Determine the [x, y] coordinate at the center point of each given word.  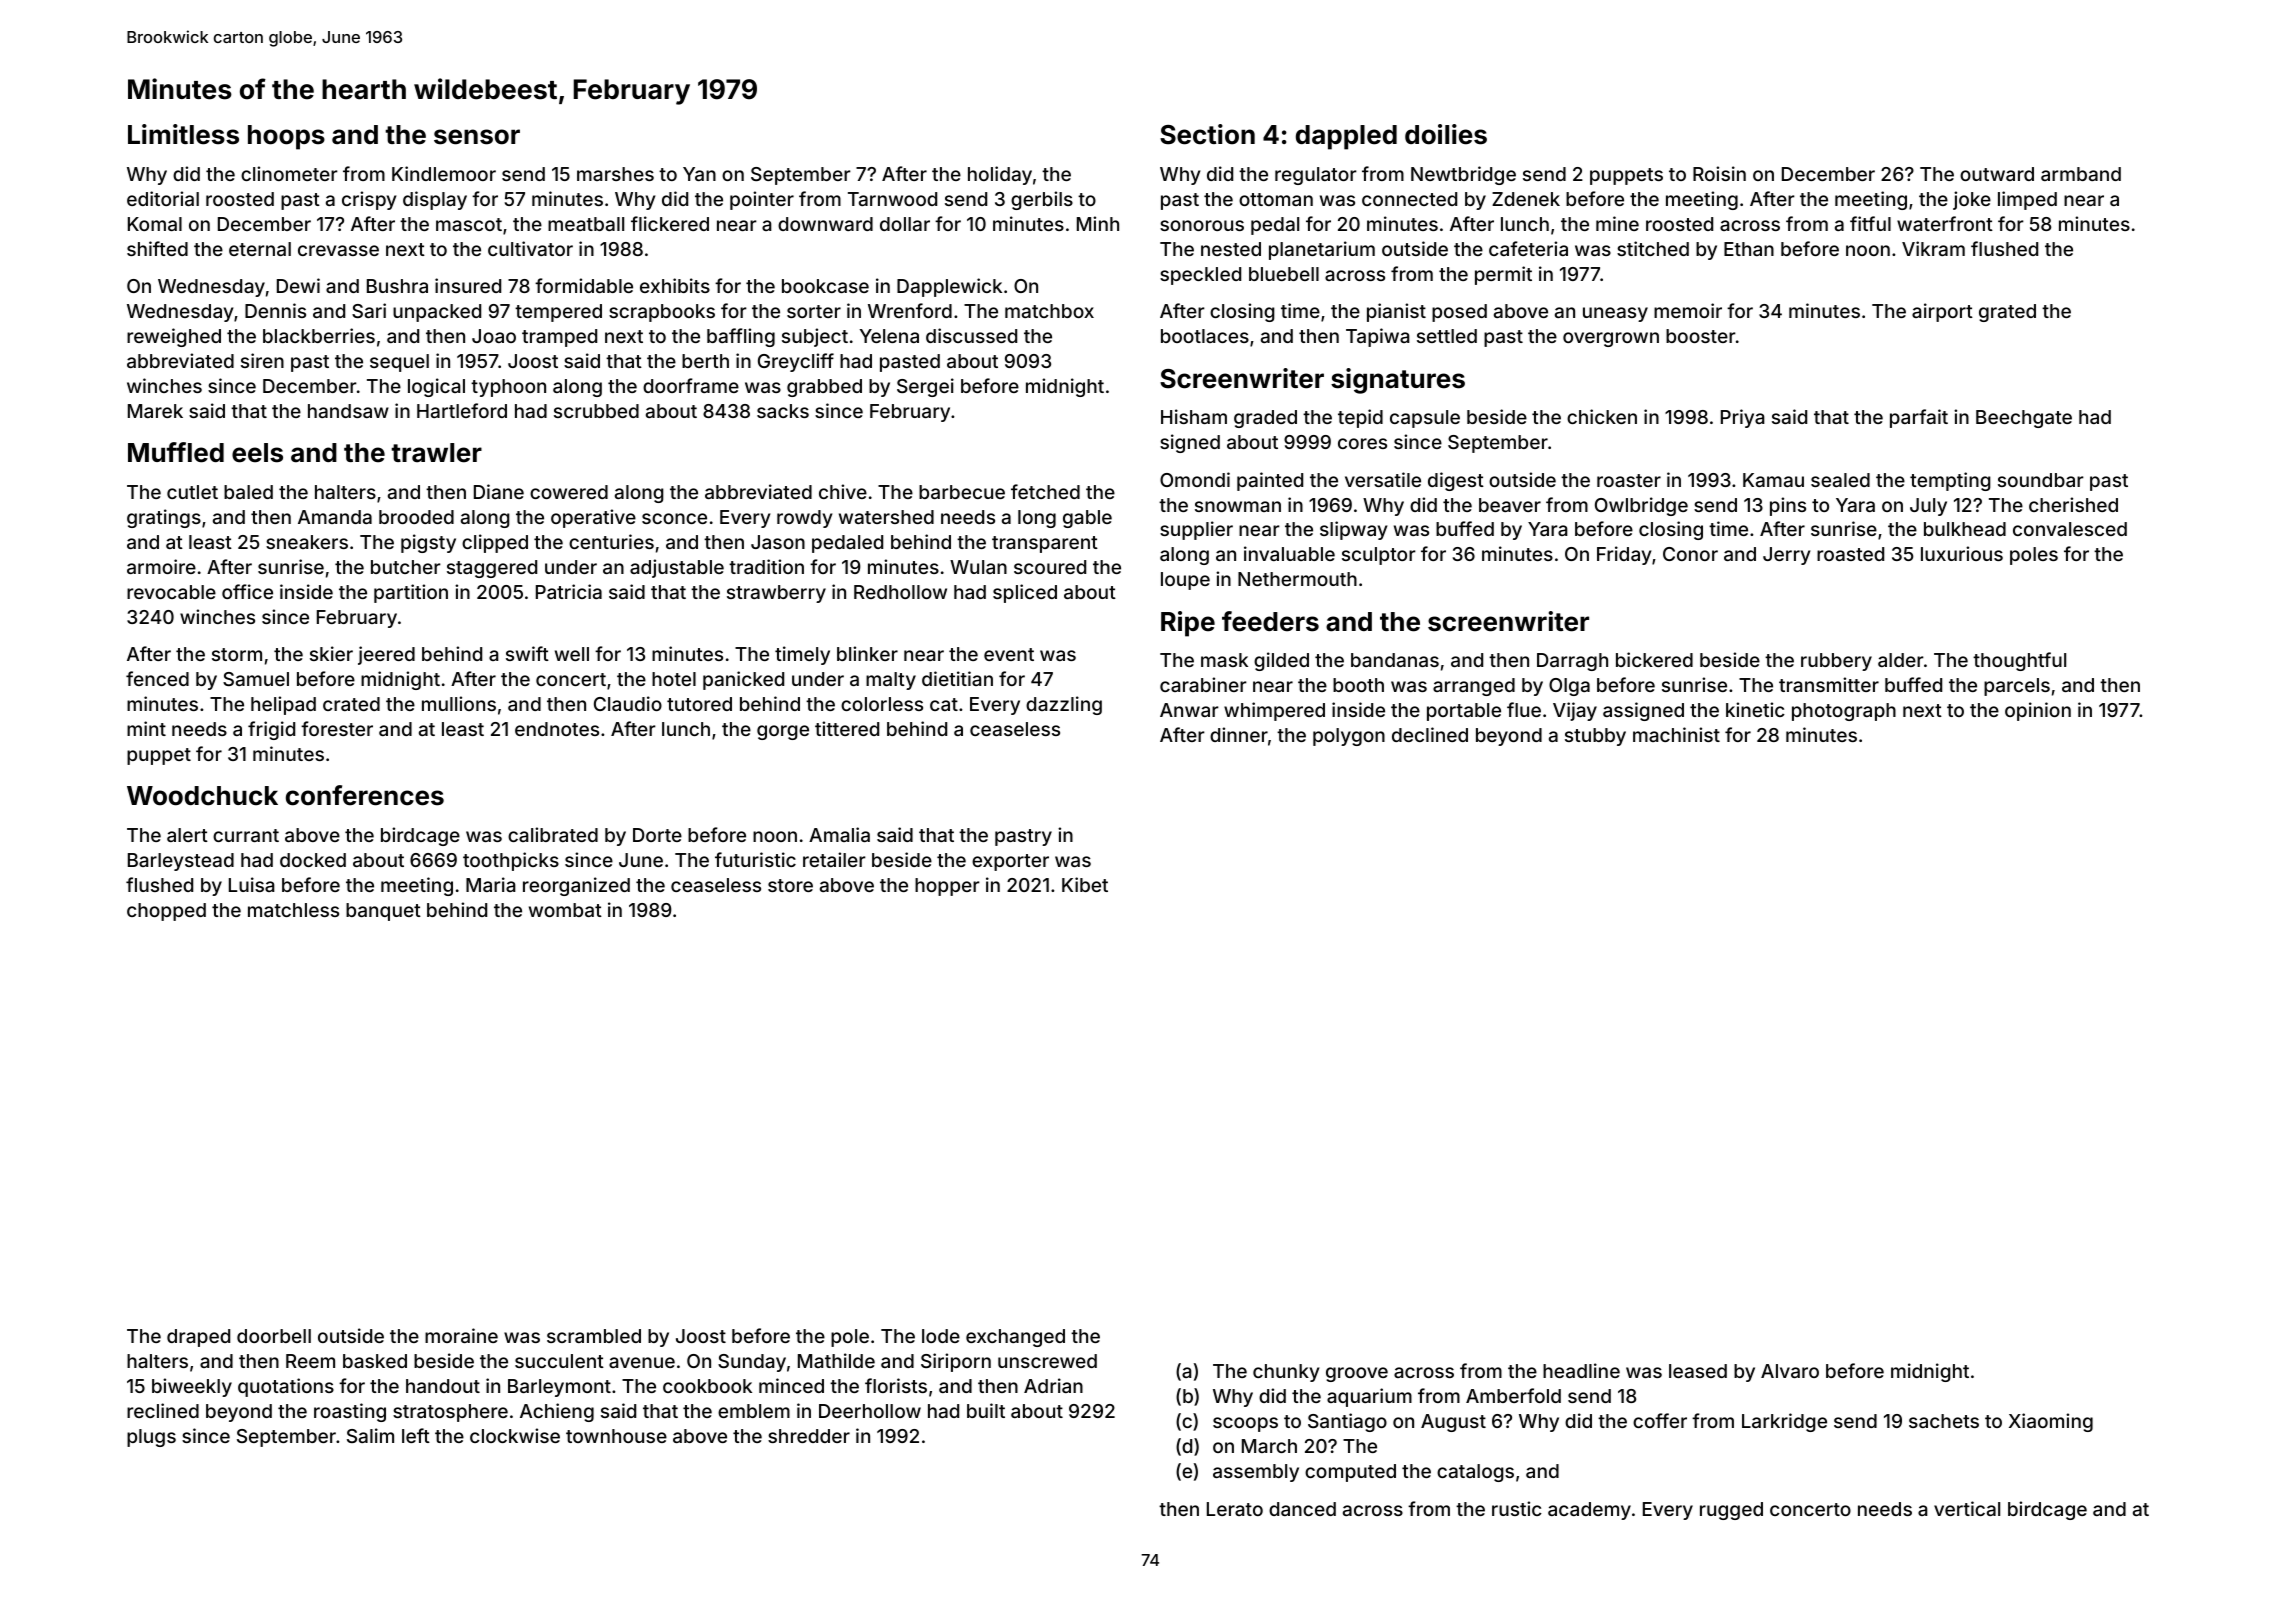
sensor [477, 137]
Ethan [1749, 249]
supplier [1196, 530]
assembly [1256, 1473]
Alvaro [1790, 1371]
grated [2007, 313]
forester [337, 728]
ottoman [1276, 199]
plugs [151, 1438]
